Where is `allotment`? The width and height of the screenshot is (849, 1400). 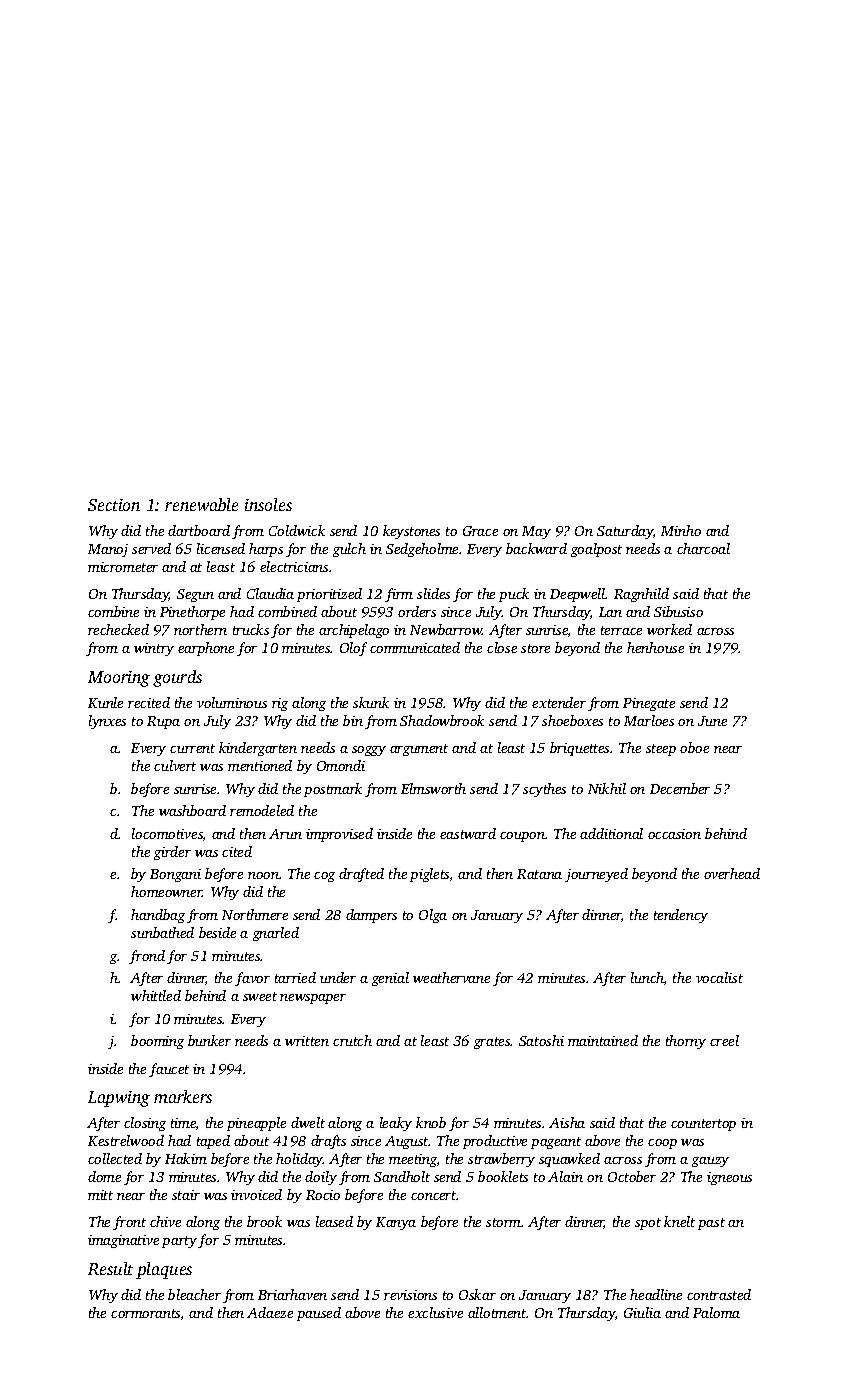 allotment is located at coordinates (497, 1312).
